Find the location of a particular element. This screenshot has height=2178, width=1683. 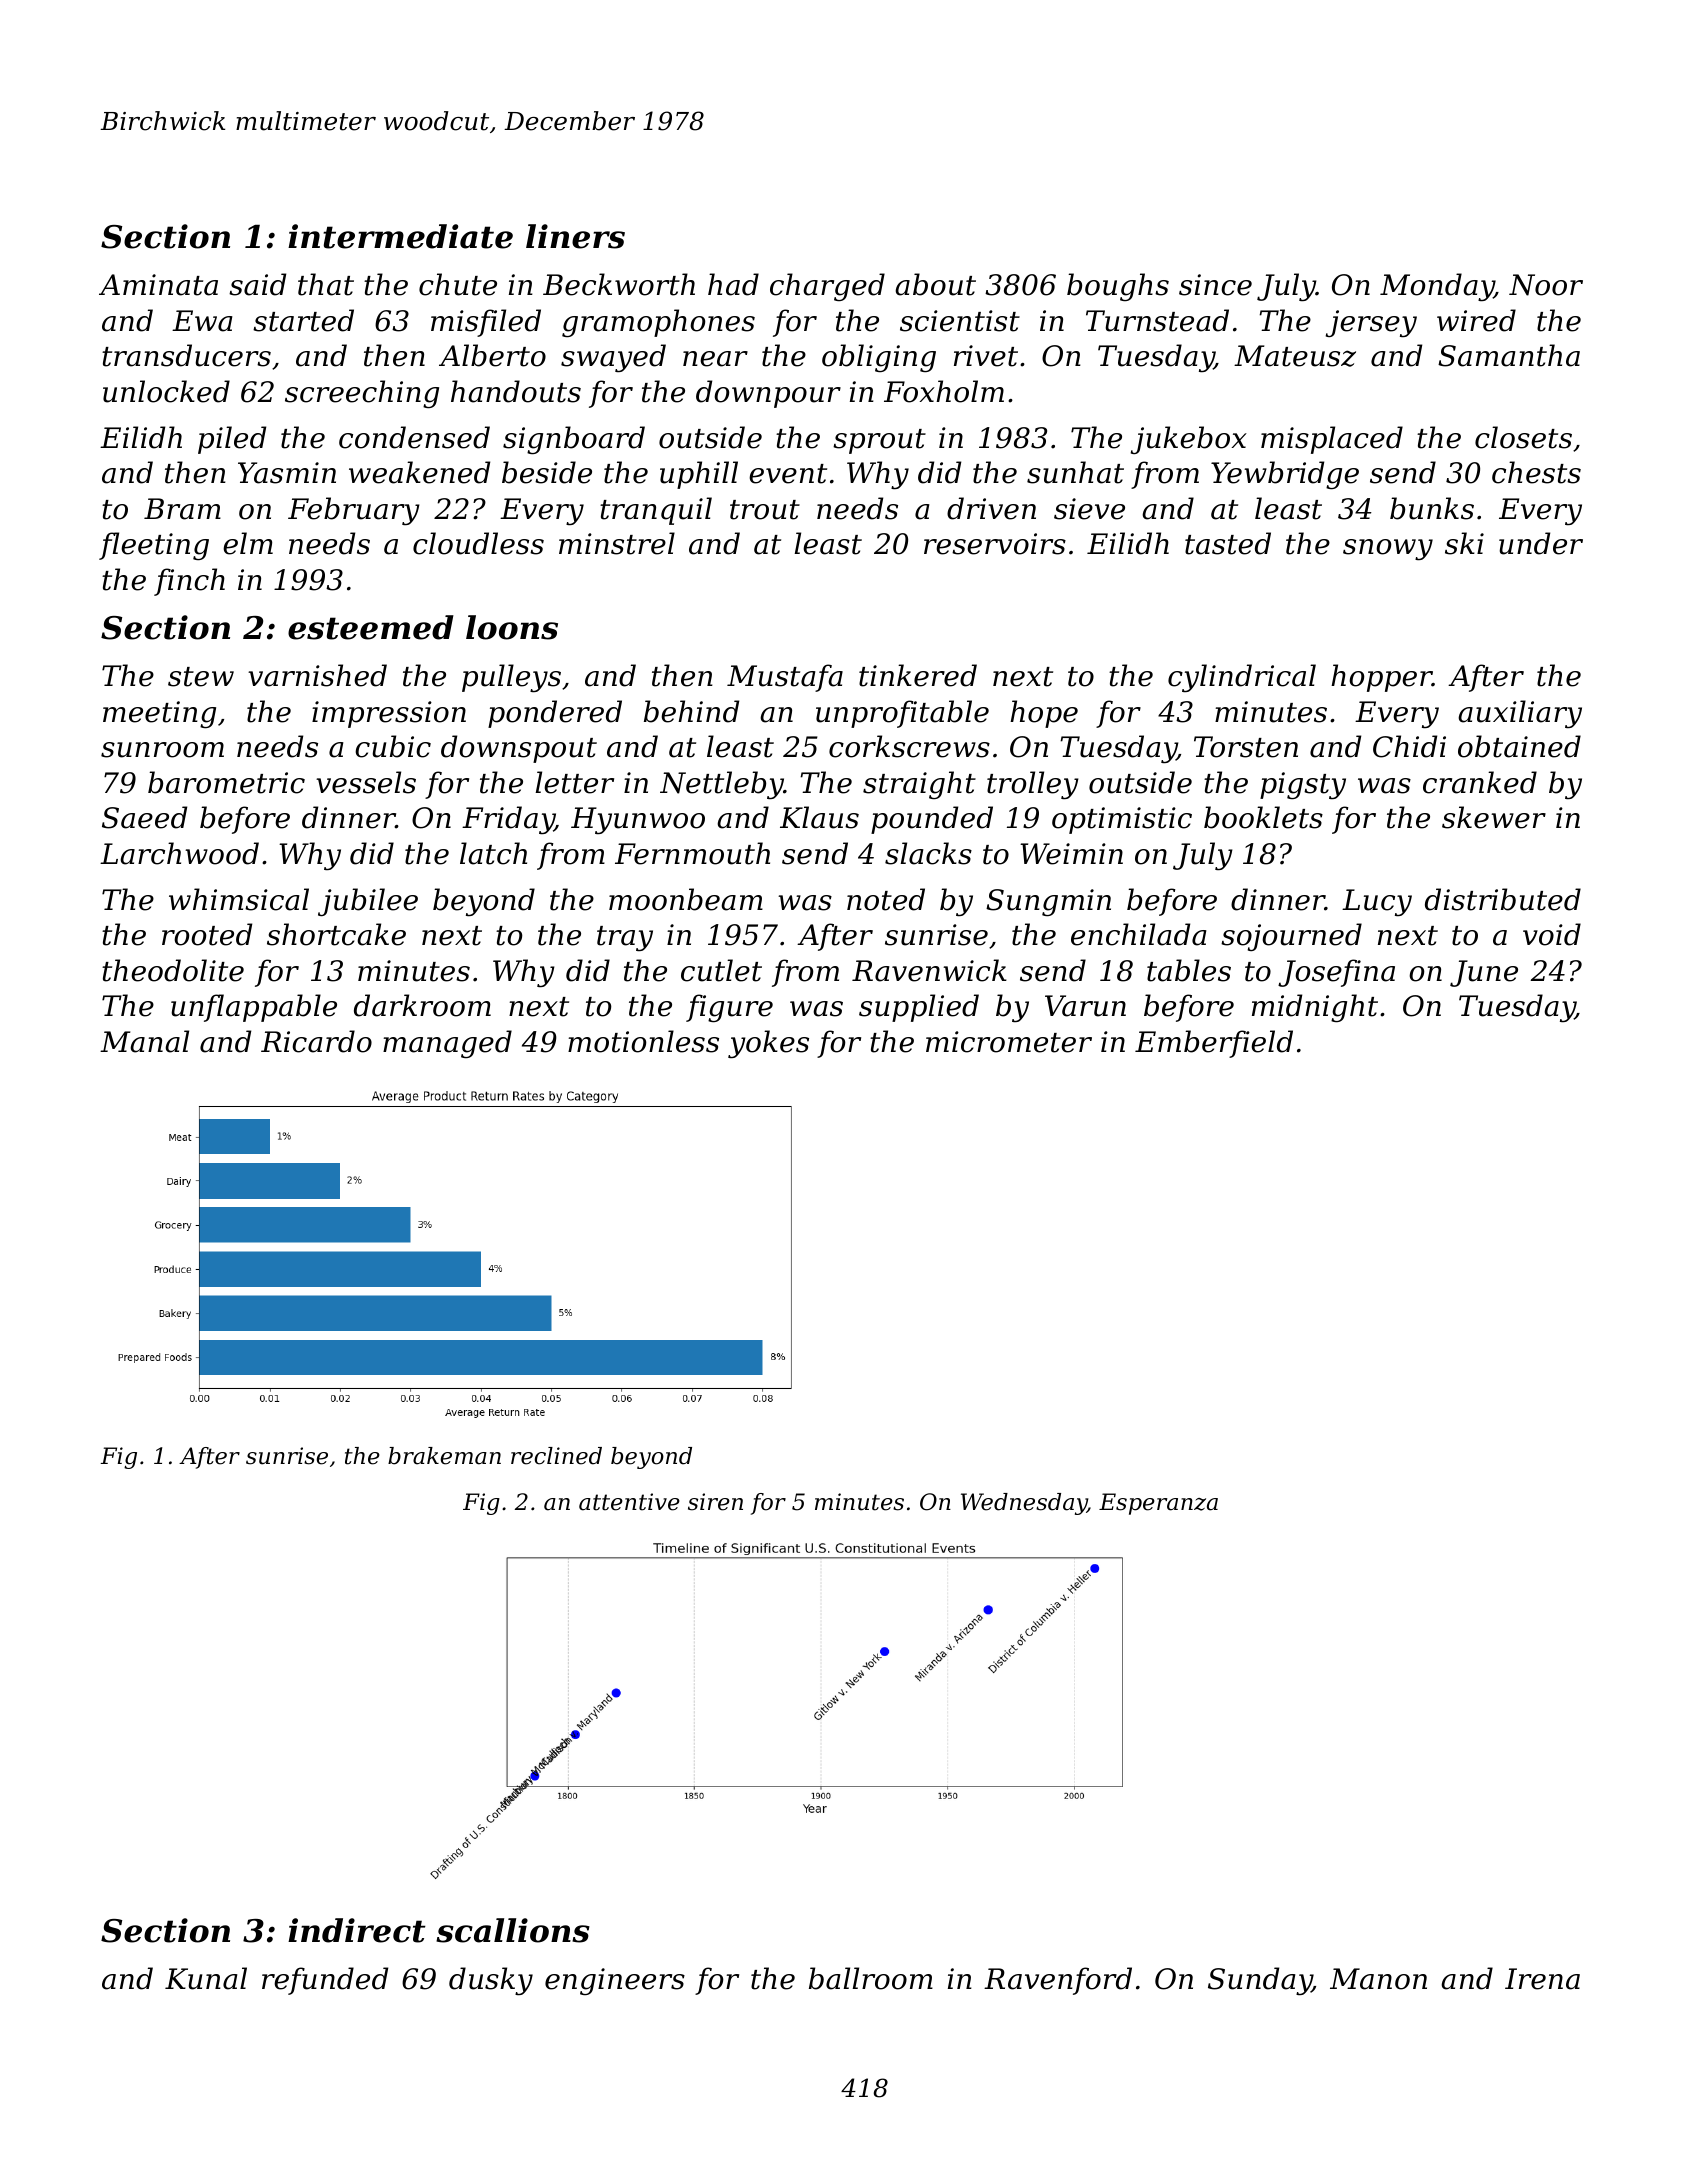

refunded is located at coordinates (325, 1981).
